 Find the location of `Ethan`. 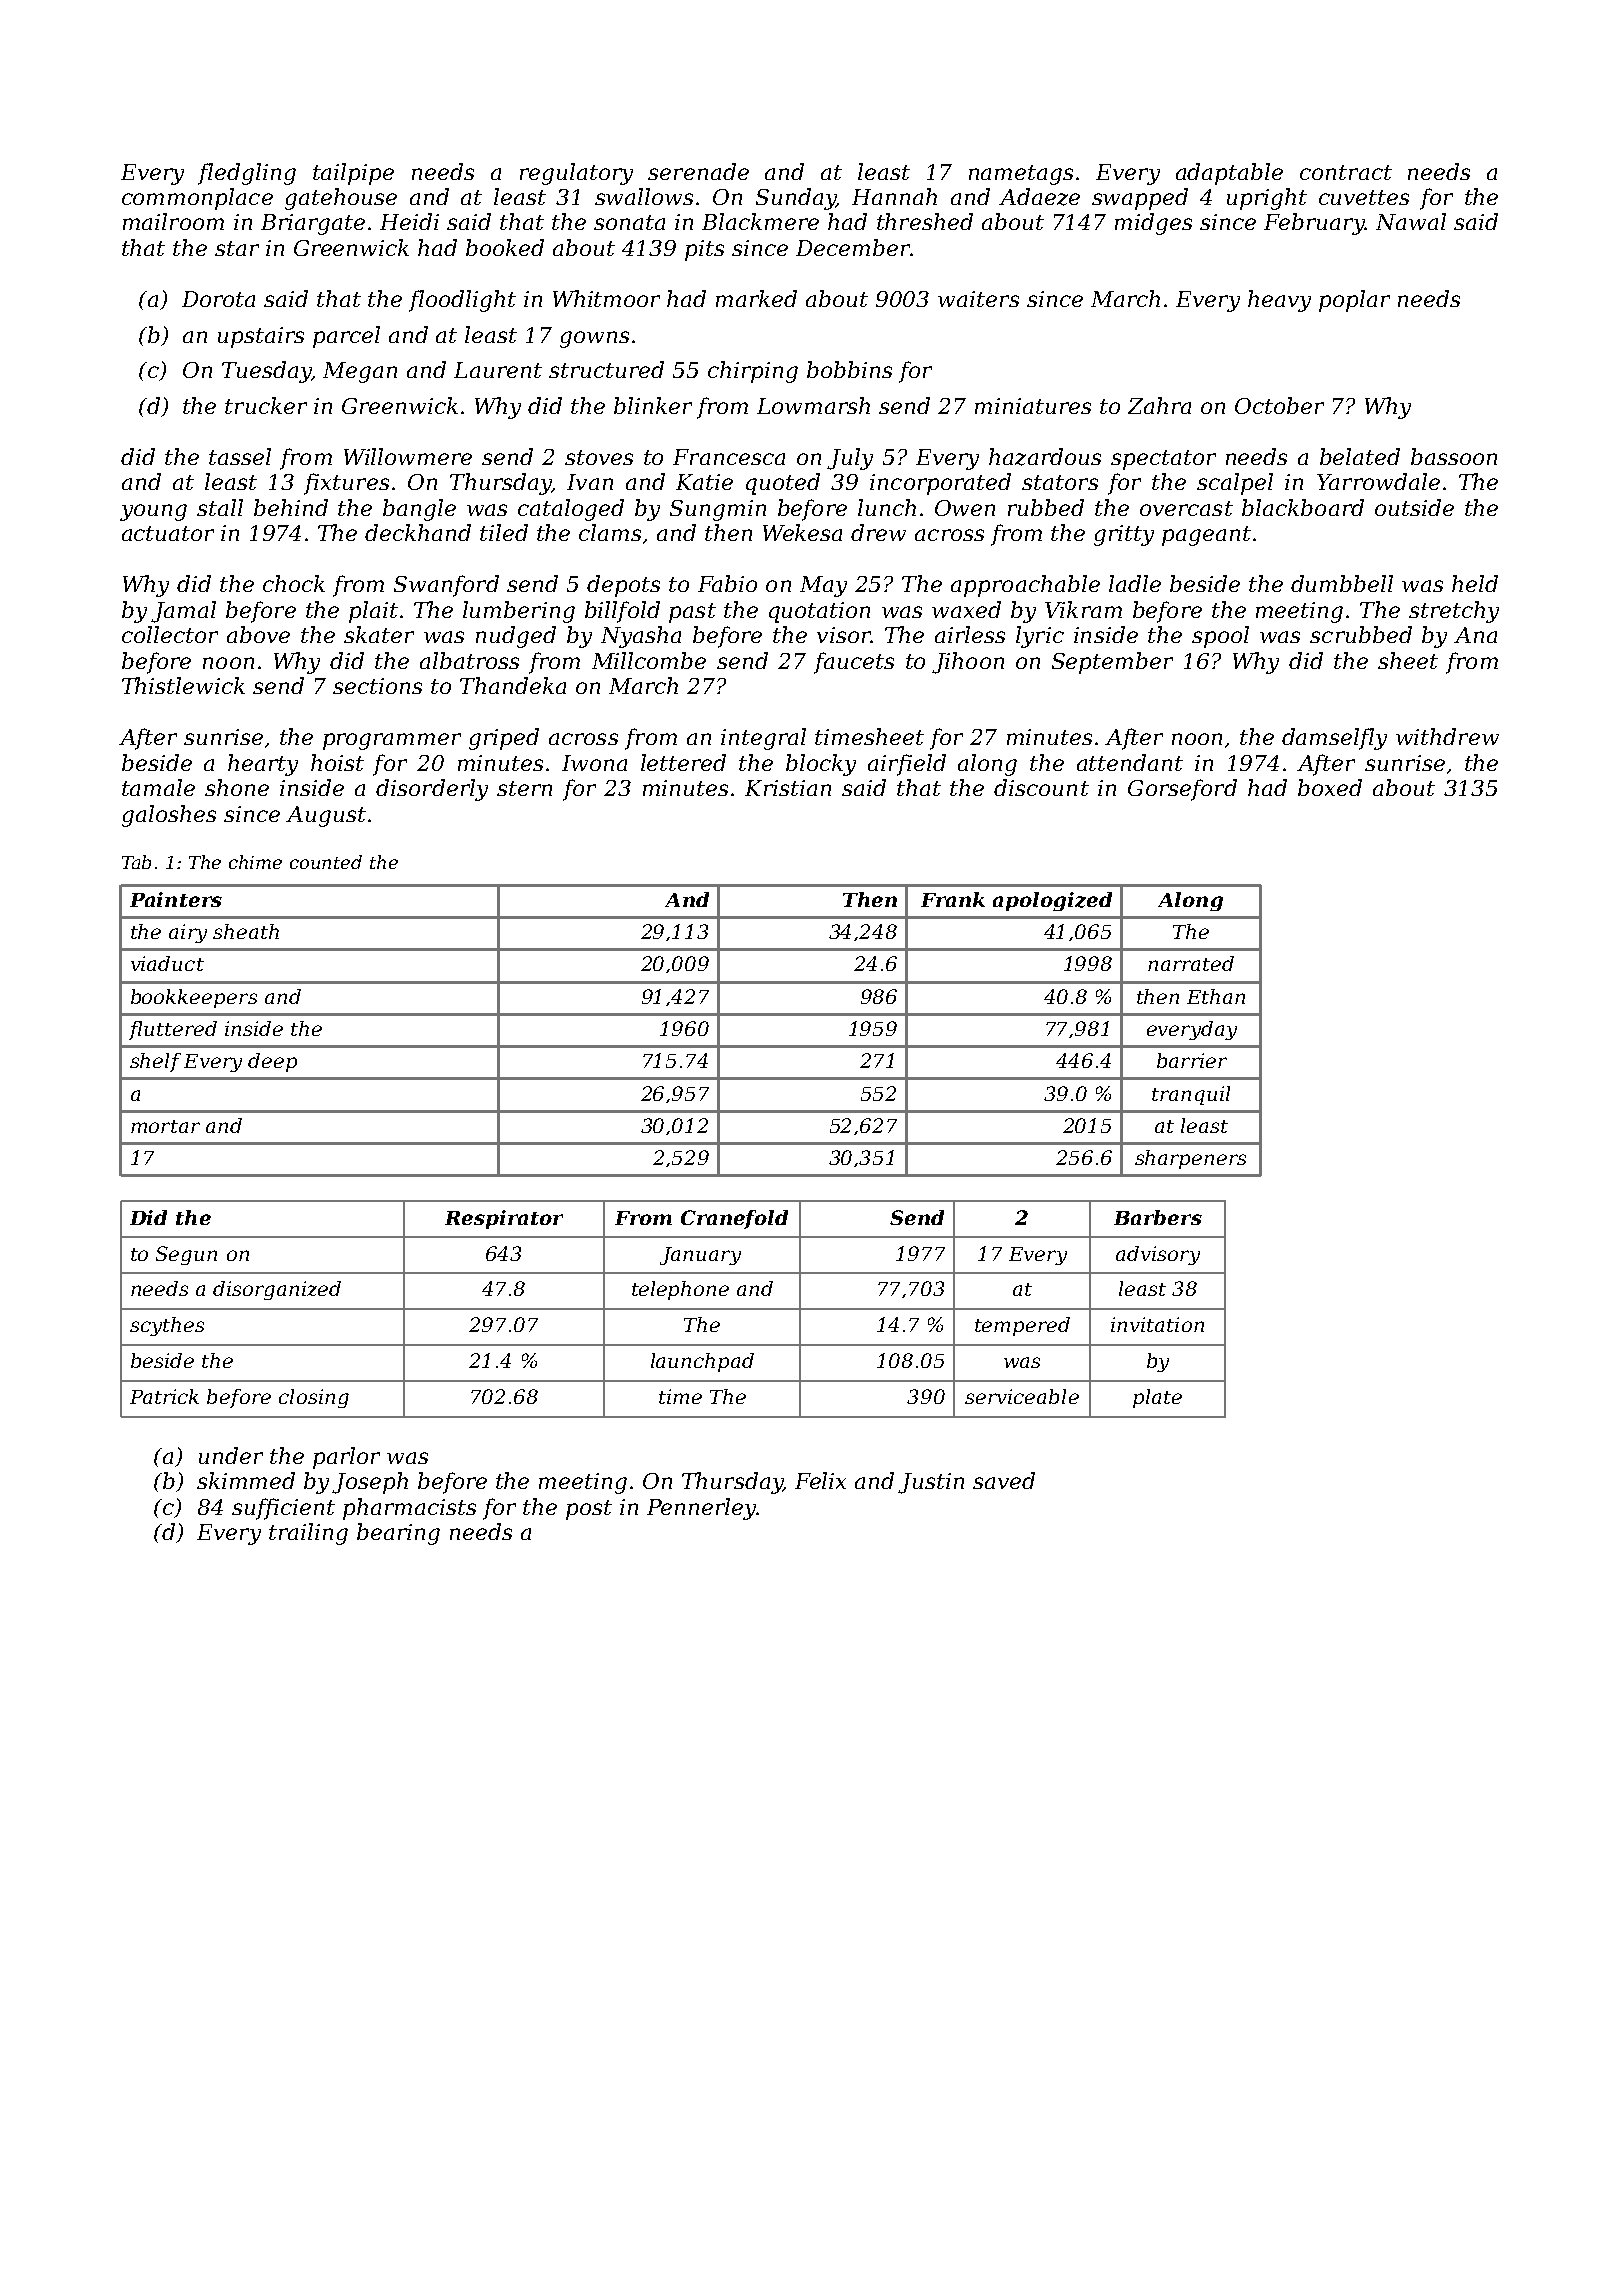

Ethan is located at coordinates (1216, 996).
